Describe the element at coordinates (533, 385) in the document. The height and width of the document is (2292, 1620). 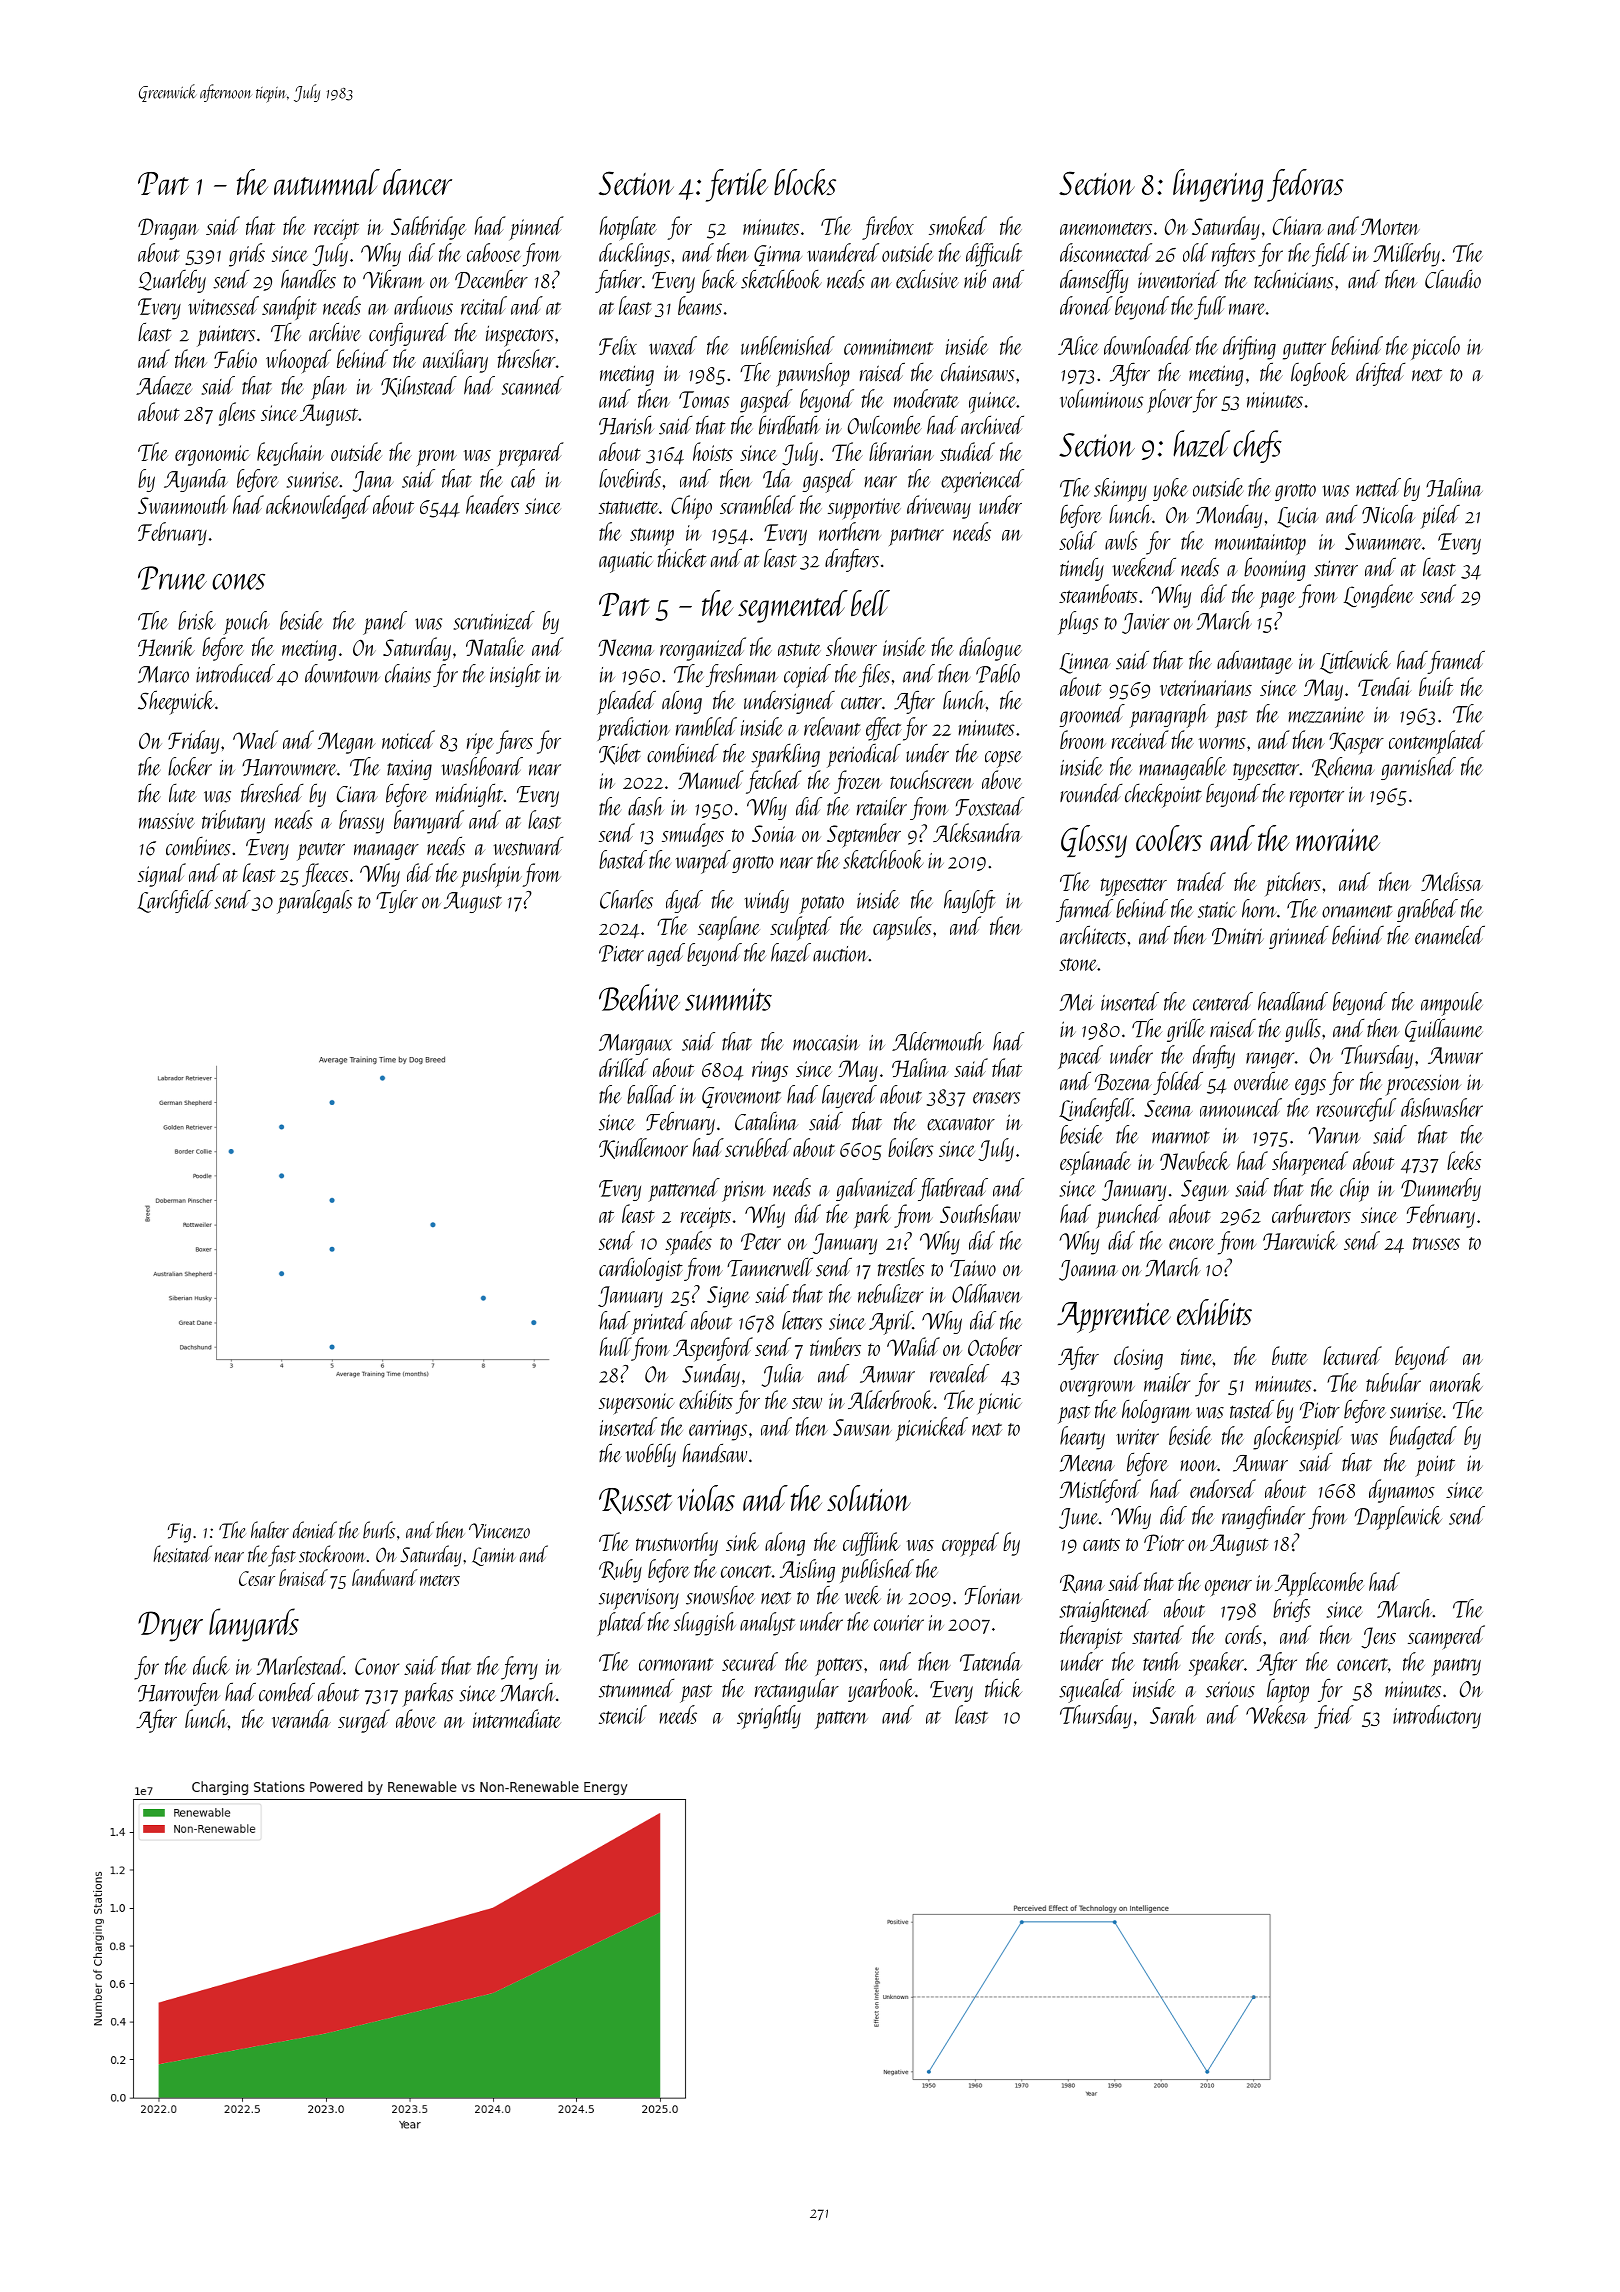
I see `scanned` at that location.
